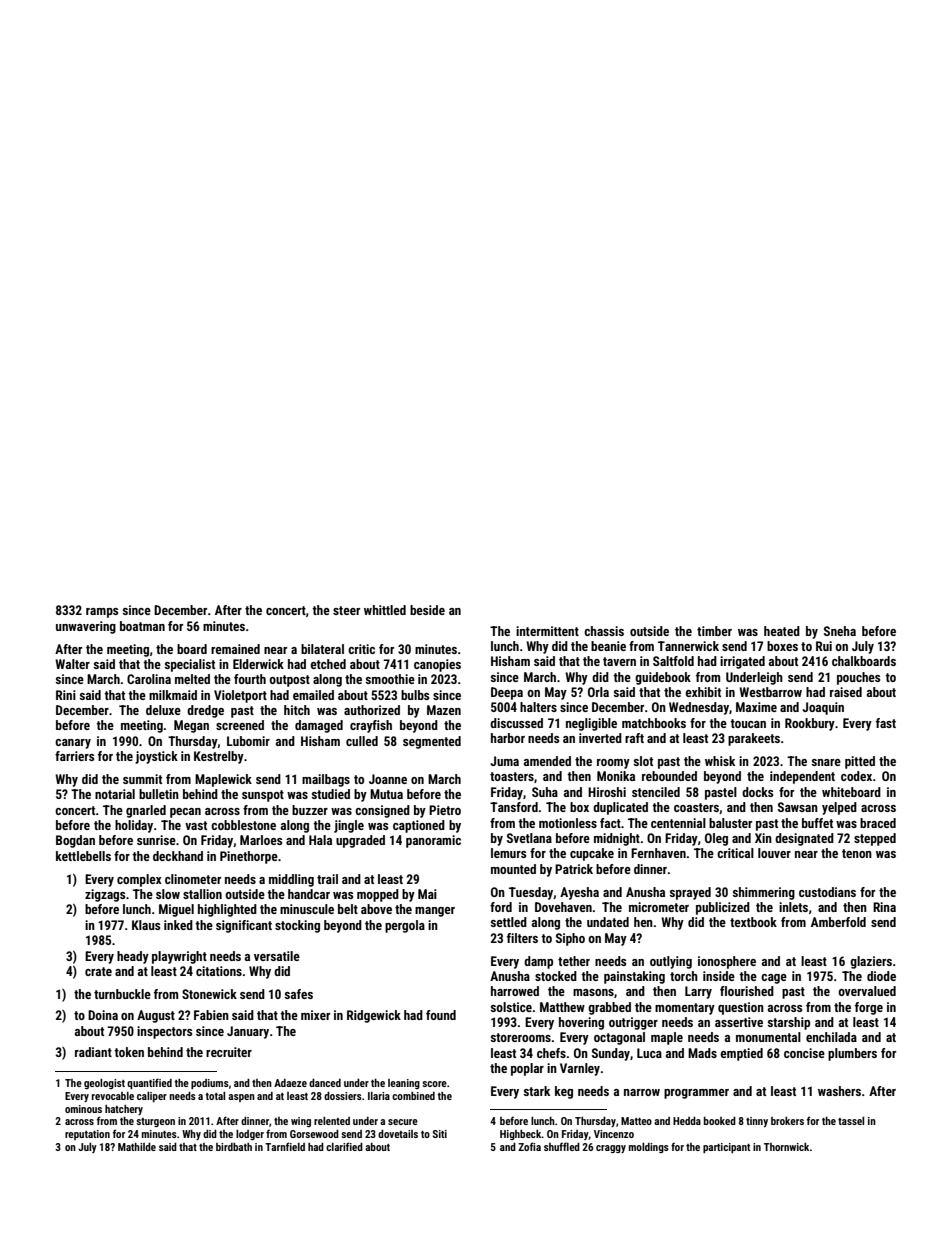 This screenshot has height=1233, width=952. Describe the element at coordinates (191, 726) in the screenshot. I see `Megan` at that location.
